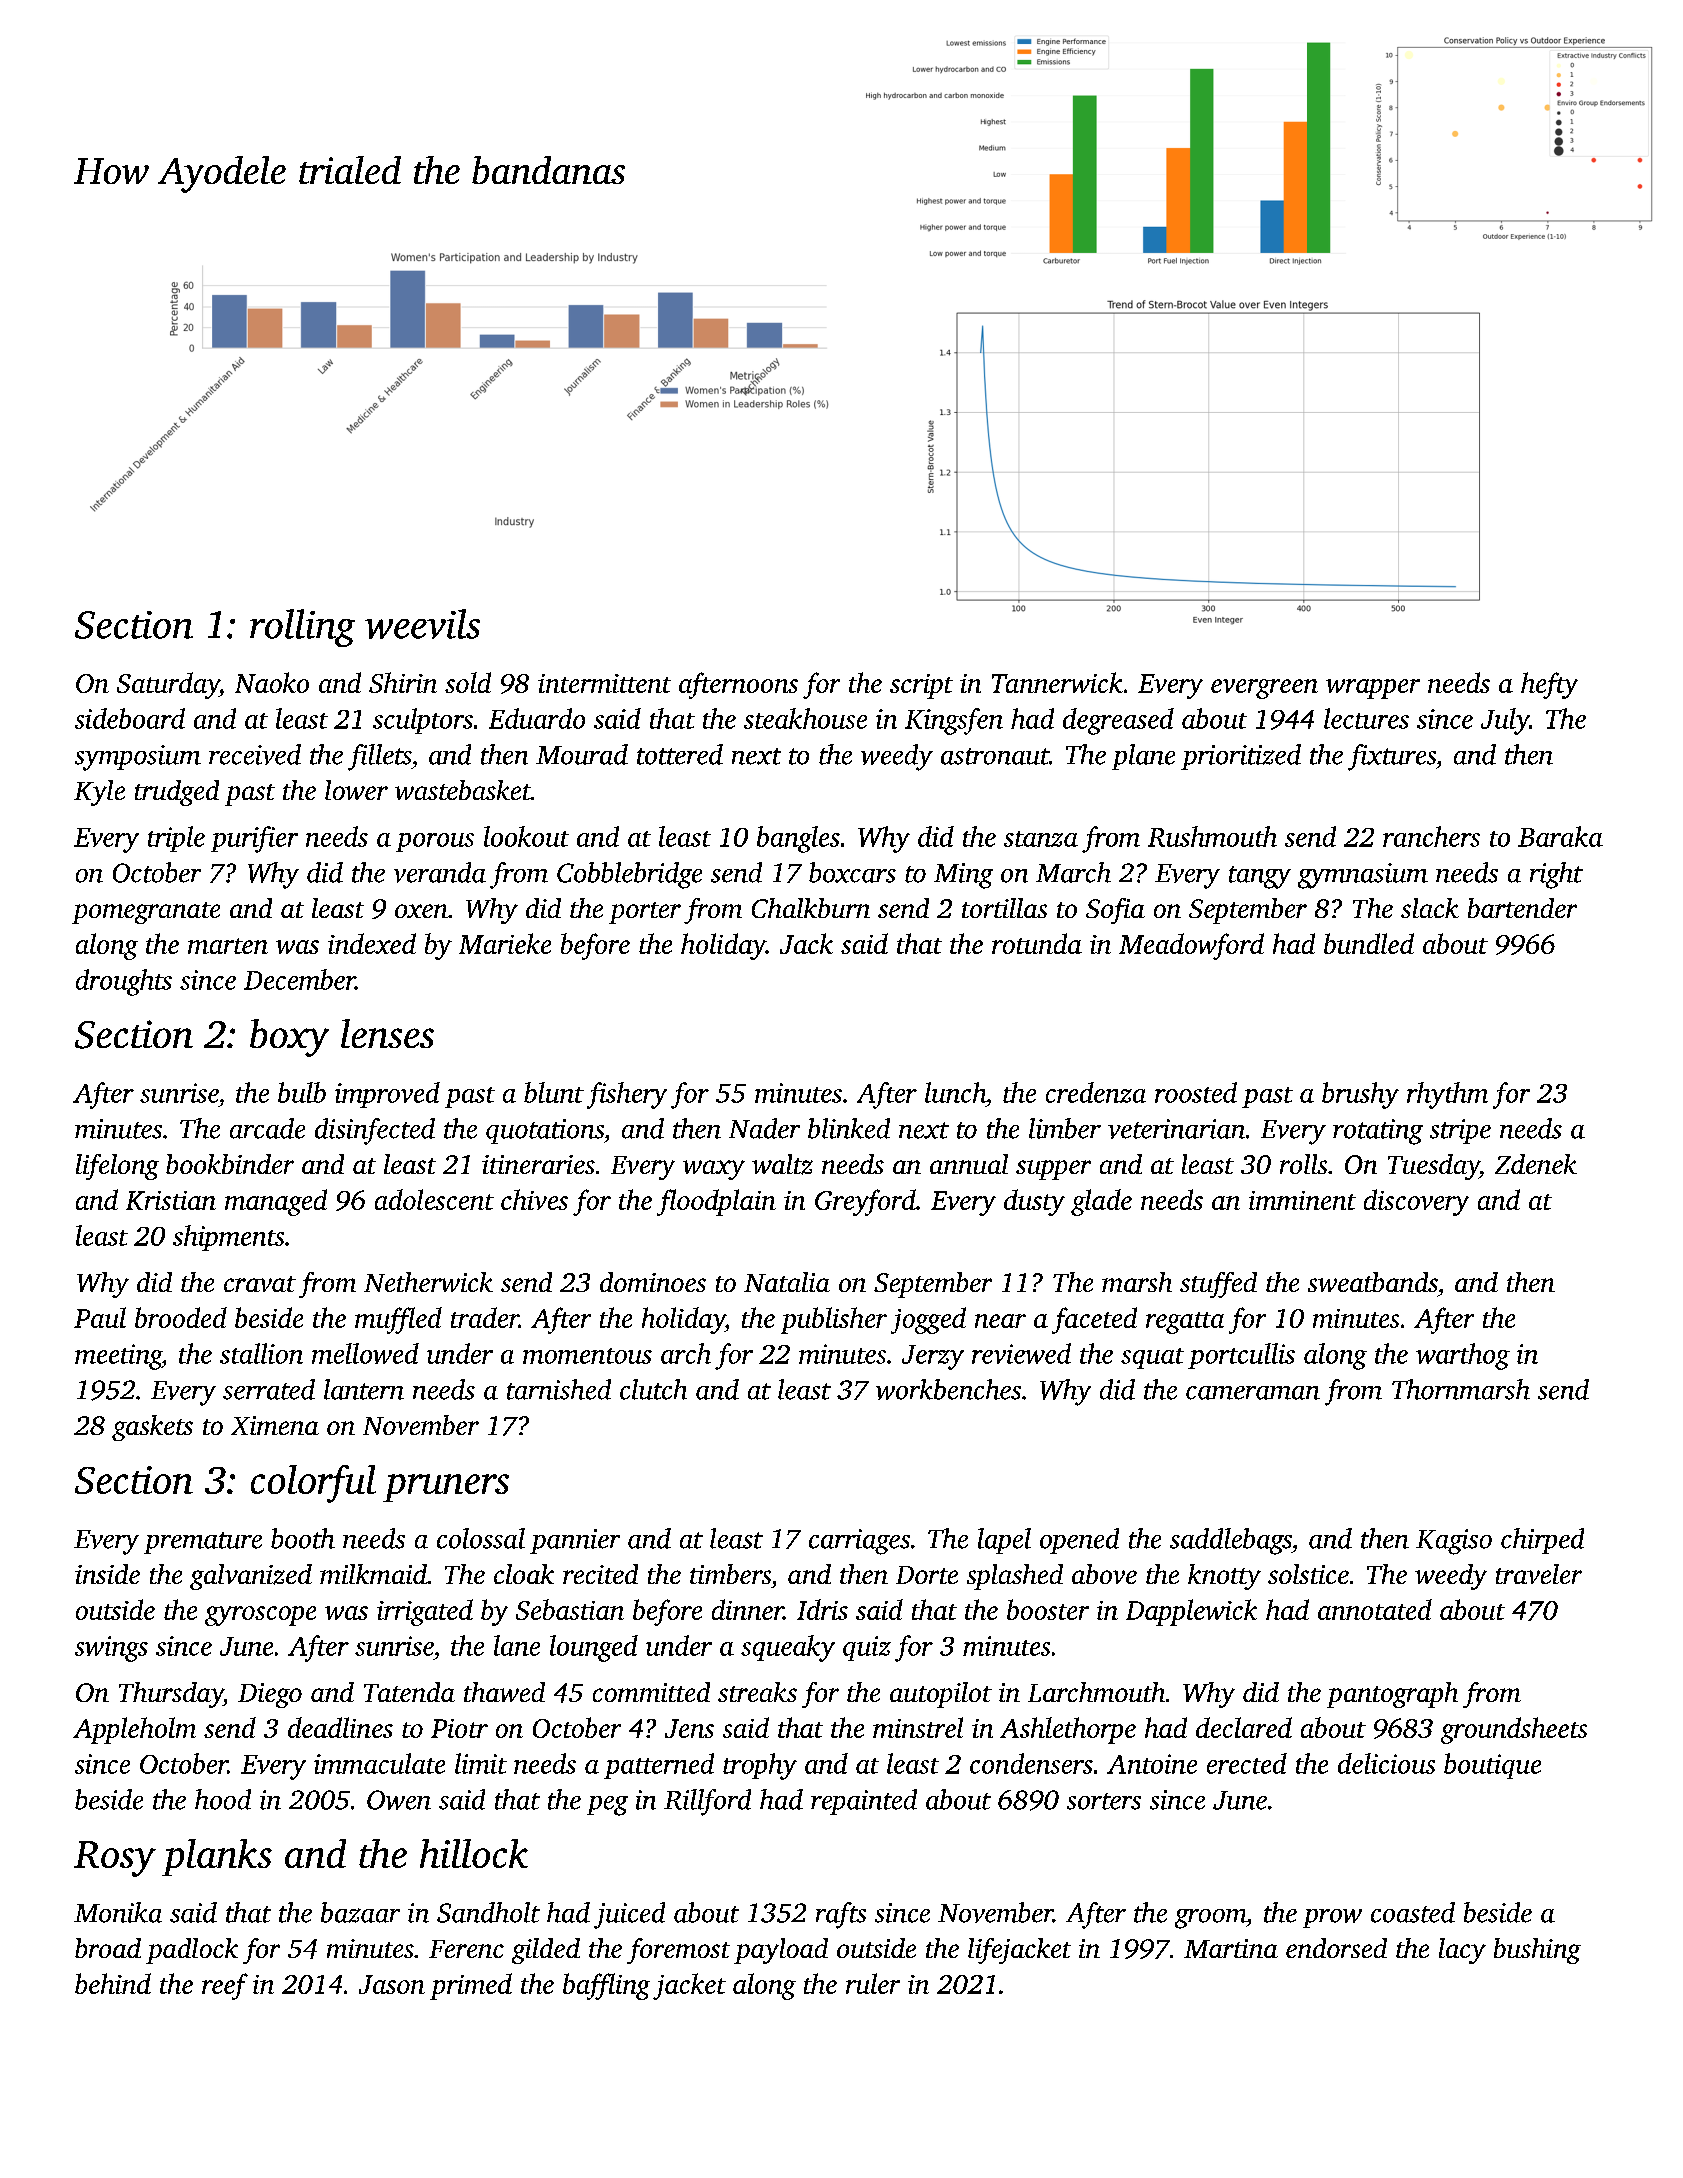 This image has height=2178, width=1683. I want to click on bangles, so click(798, 839).
